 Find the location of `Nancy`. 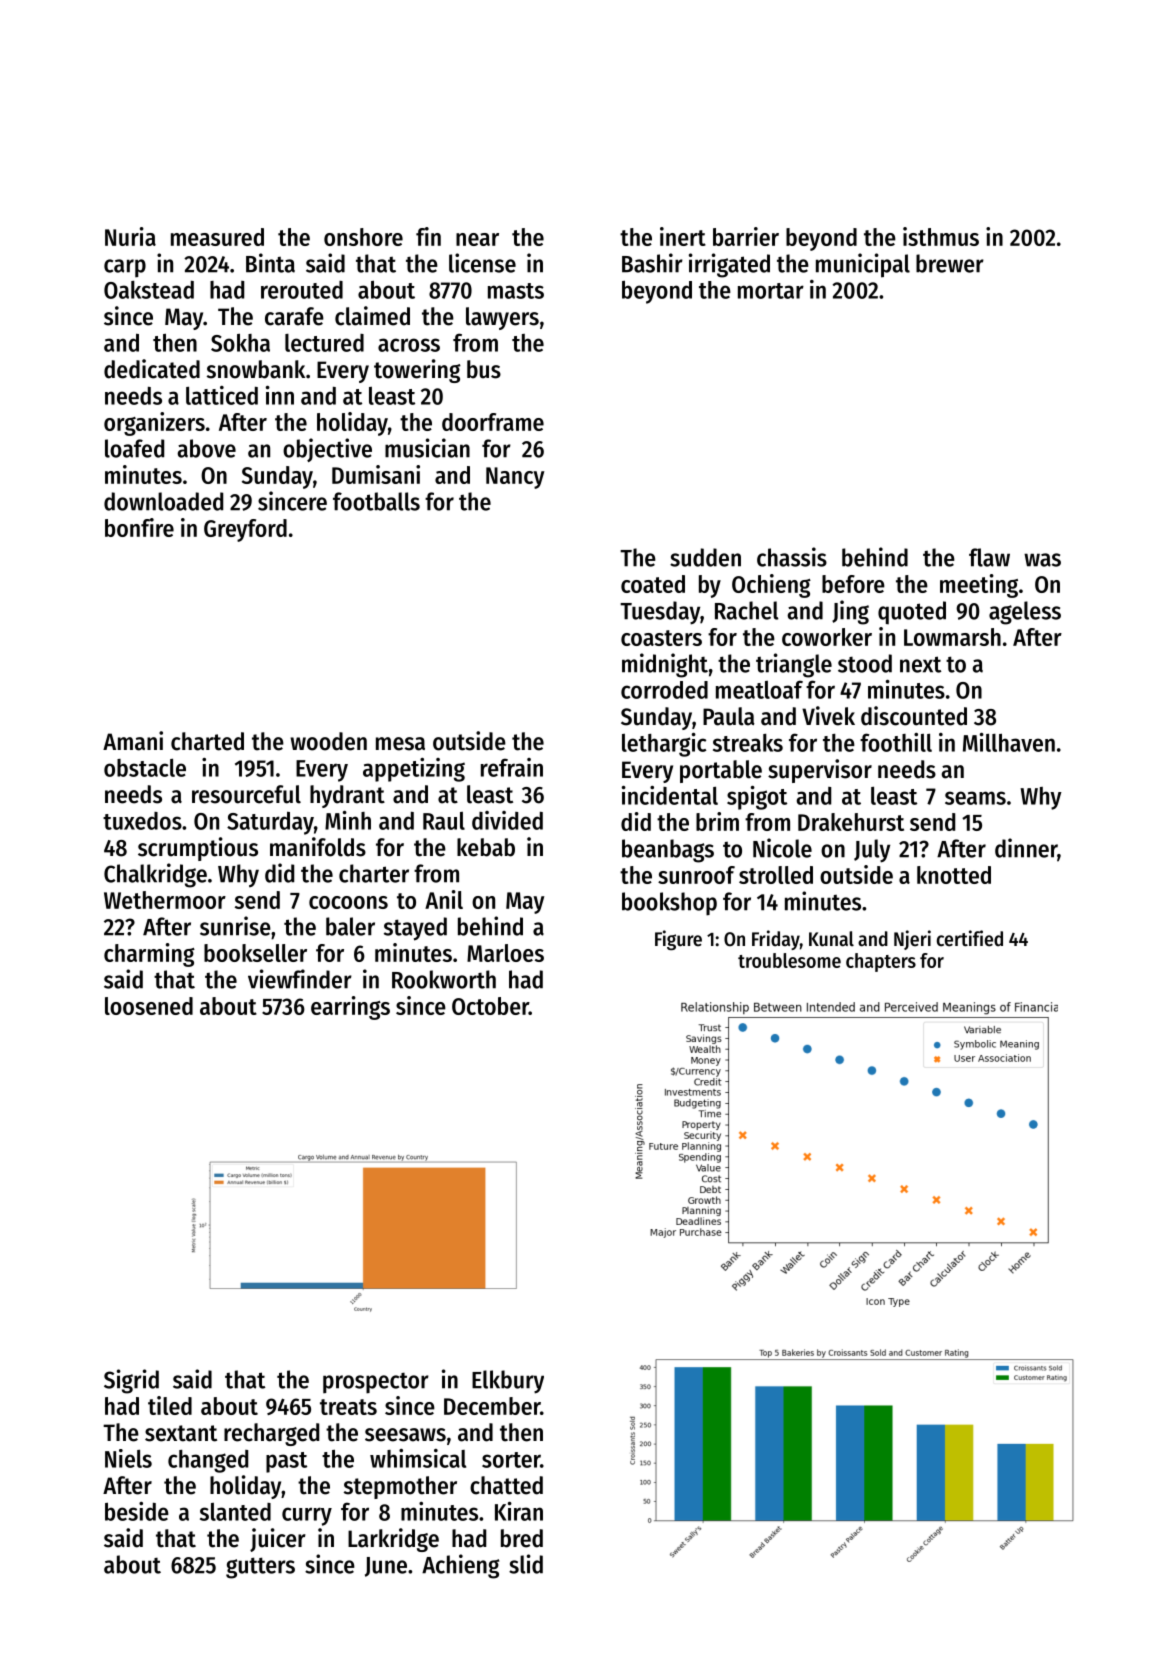

Nancy is located at coordinates (515, 478).
